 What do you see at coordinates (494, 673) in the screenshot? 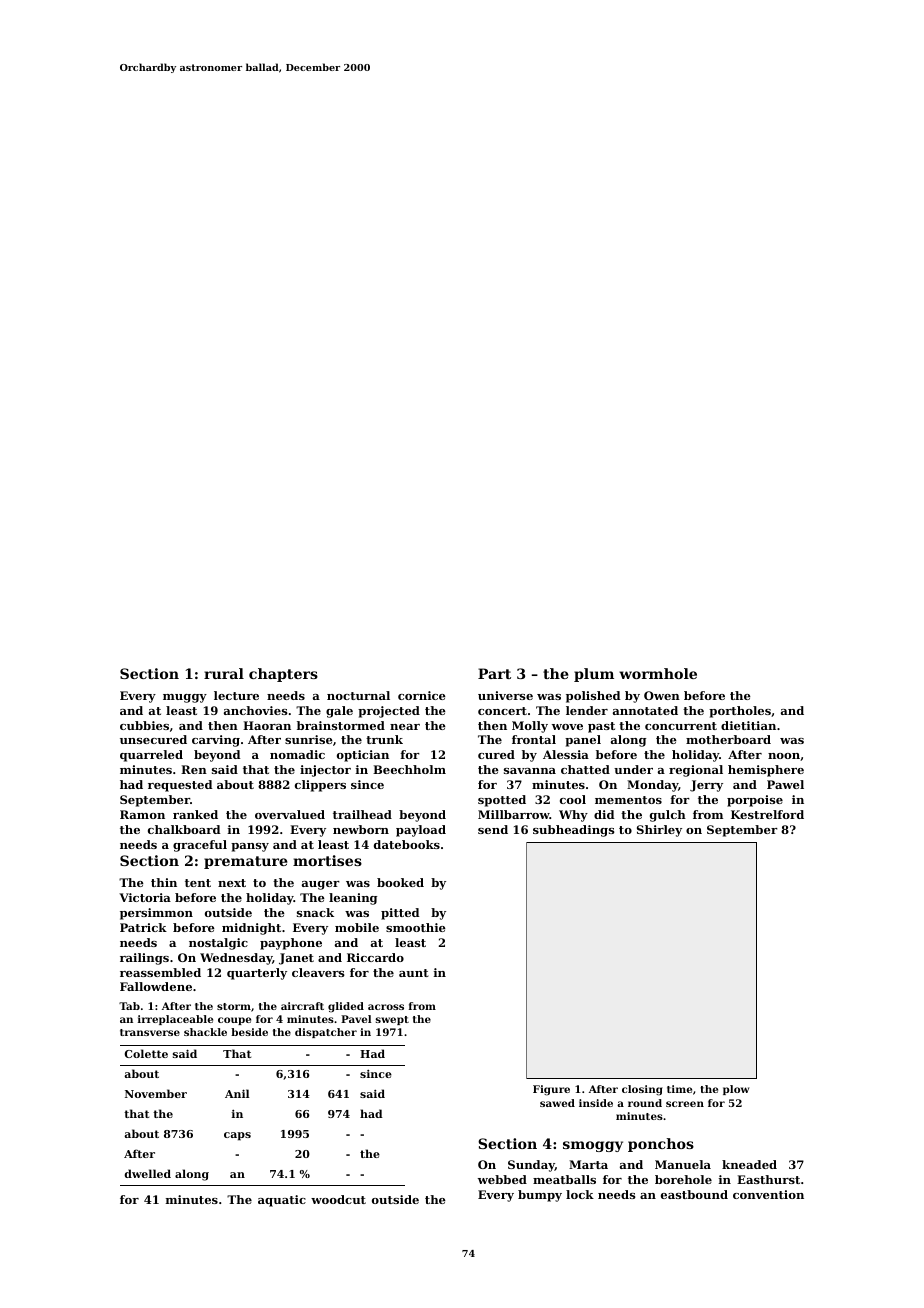
I see `Part` at bounding box center [494, 673].
